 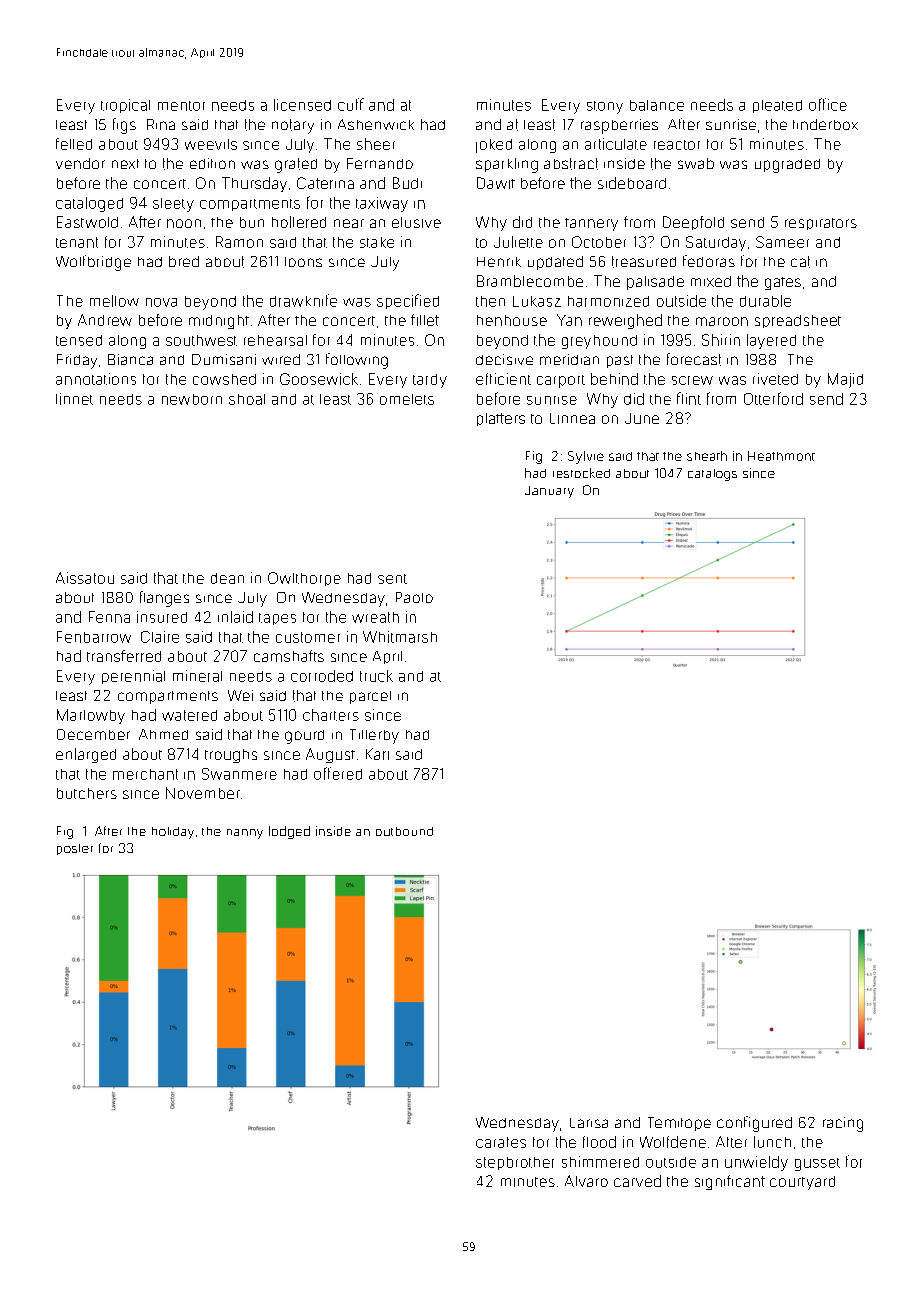 What do you see at coordinates (376, 124) in the document?
I see `Ashenwick` at bounding box center [376, 124].
